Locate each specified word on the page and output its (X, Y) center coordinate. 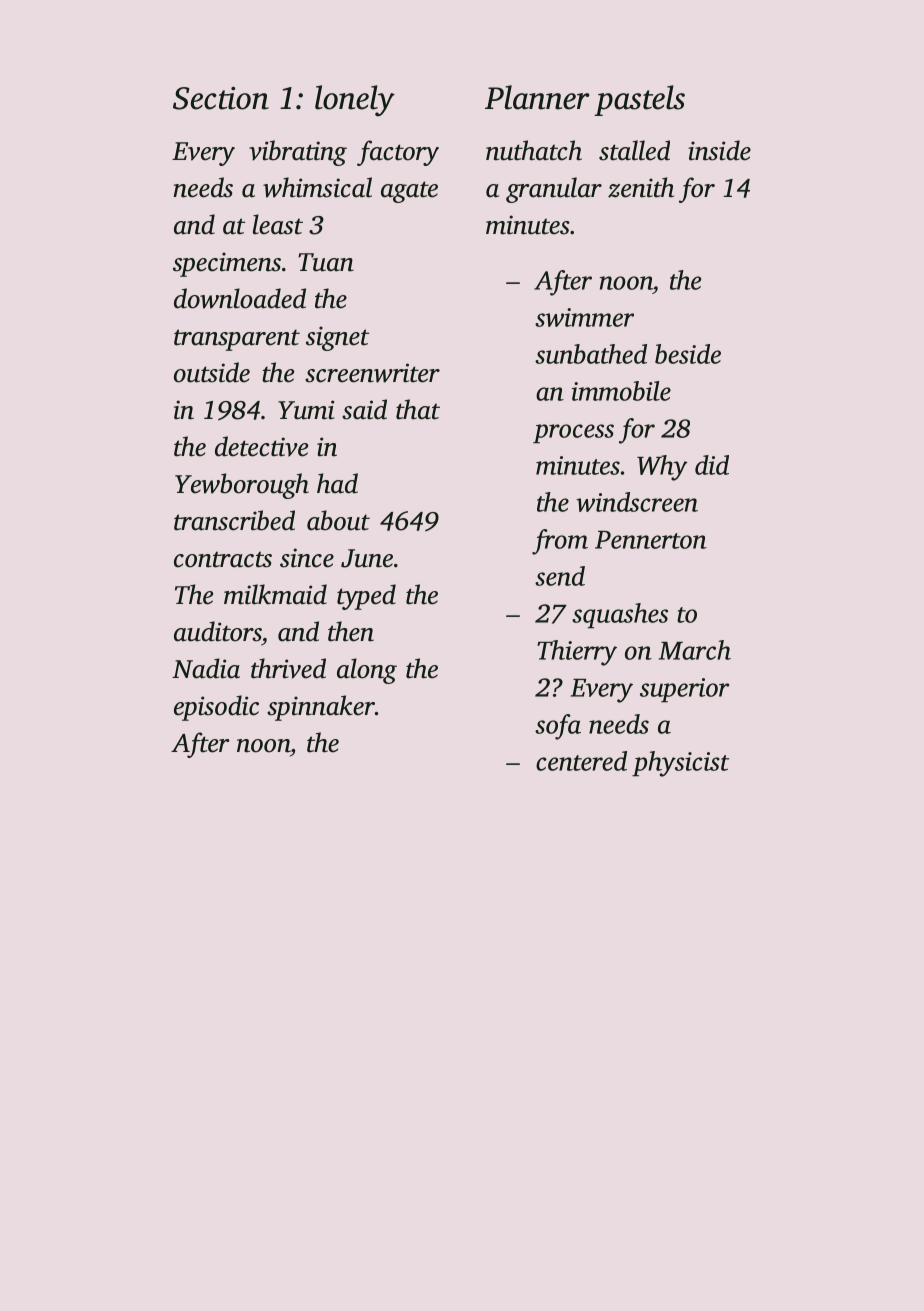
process (573, 433)
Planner (537, 97)
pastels (639, 100)
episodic (216, 708)
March (695, 650)
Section (221, 98)
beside (688, 354)
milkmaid (275, 594)
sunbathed (591, 354)
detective (261, 446)
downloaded (240, 298)
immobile (621, 391)
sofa (558, 727)
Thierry (577, 653)
